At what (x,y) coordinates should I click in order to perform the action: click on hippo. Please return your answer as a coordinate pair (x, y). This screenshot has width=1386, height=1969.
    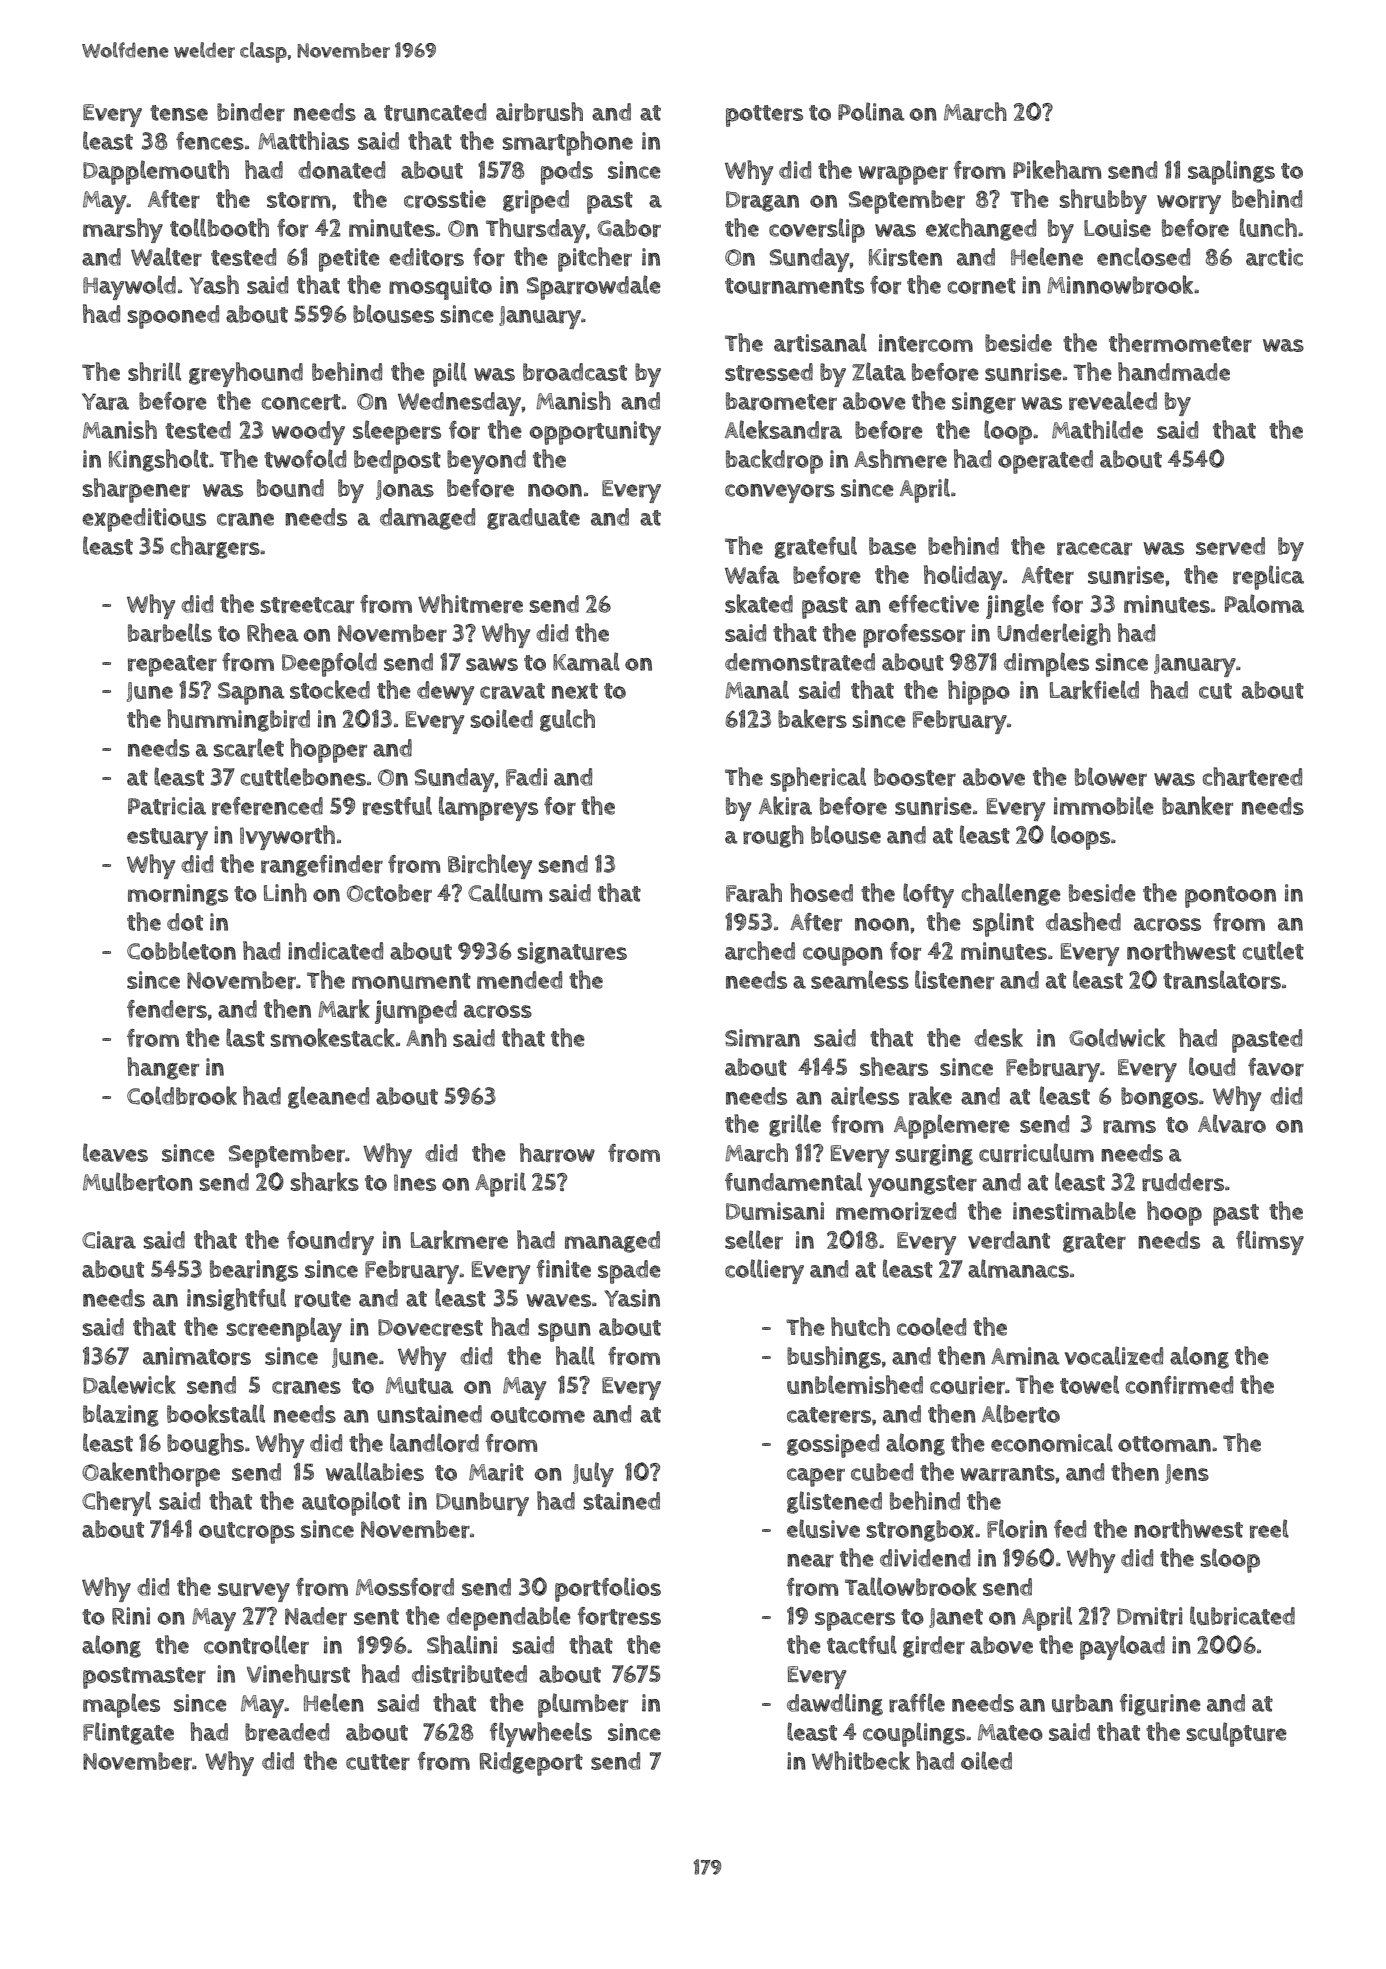
    Looking at the image, I should click on (979, 692).
